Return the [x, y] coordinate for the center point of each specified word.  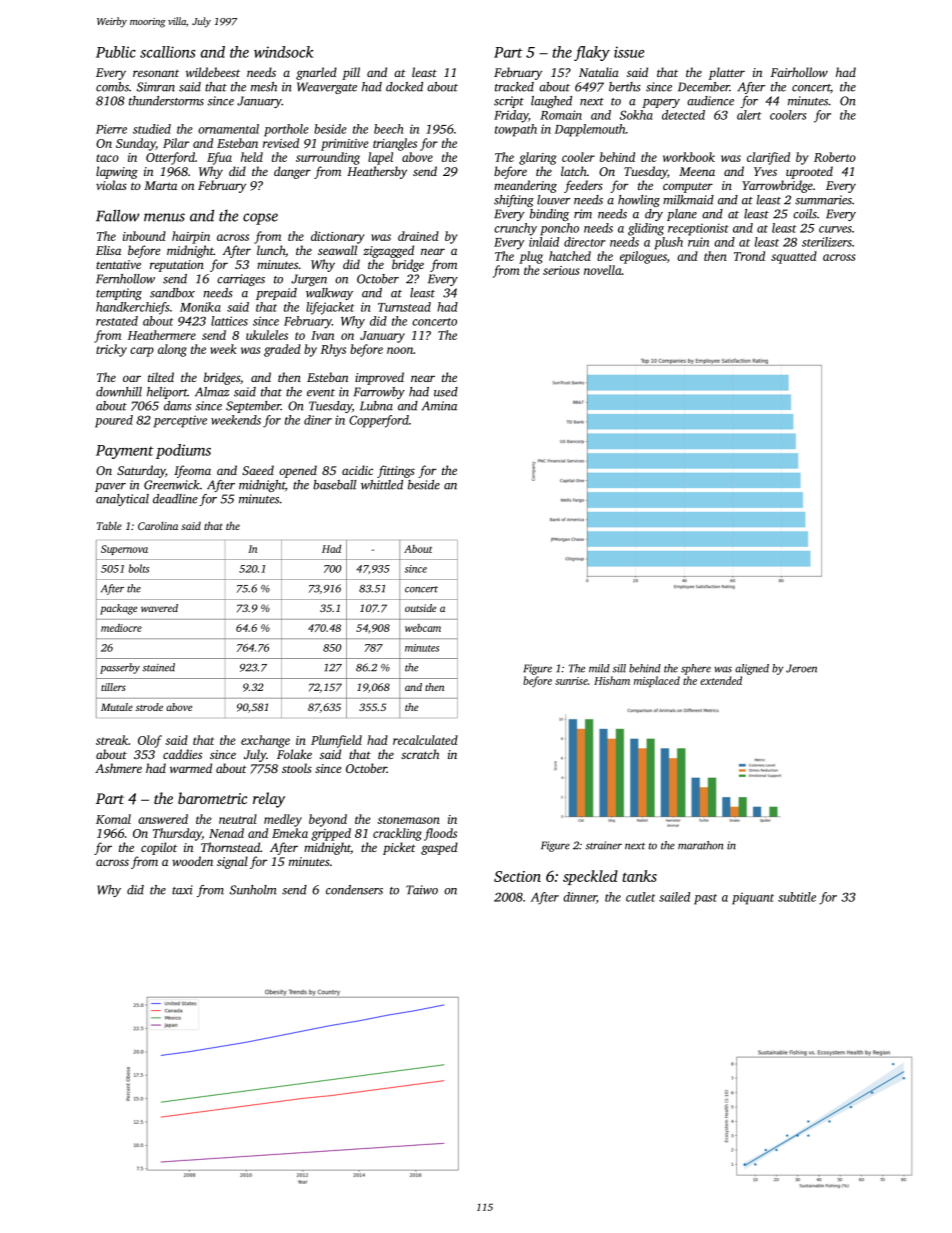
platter [727, 73]
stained [158, 667]
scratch [420, 754]
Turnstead [404, 307]
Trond [749, 256]
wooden [192, 861]
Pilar [176, 143]
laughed [551, 102]
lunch [271, 250]
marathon [700, 845]
